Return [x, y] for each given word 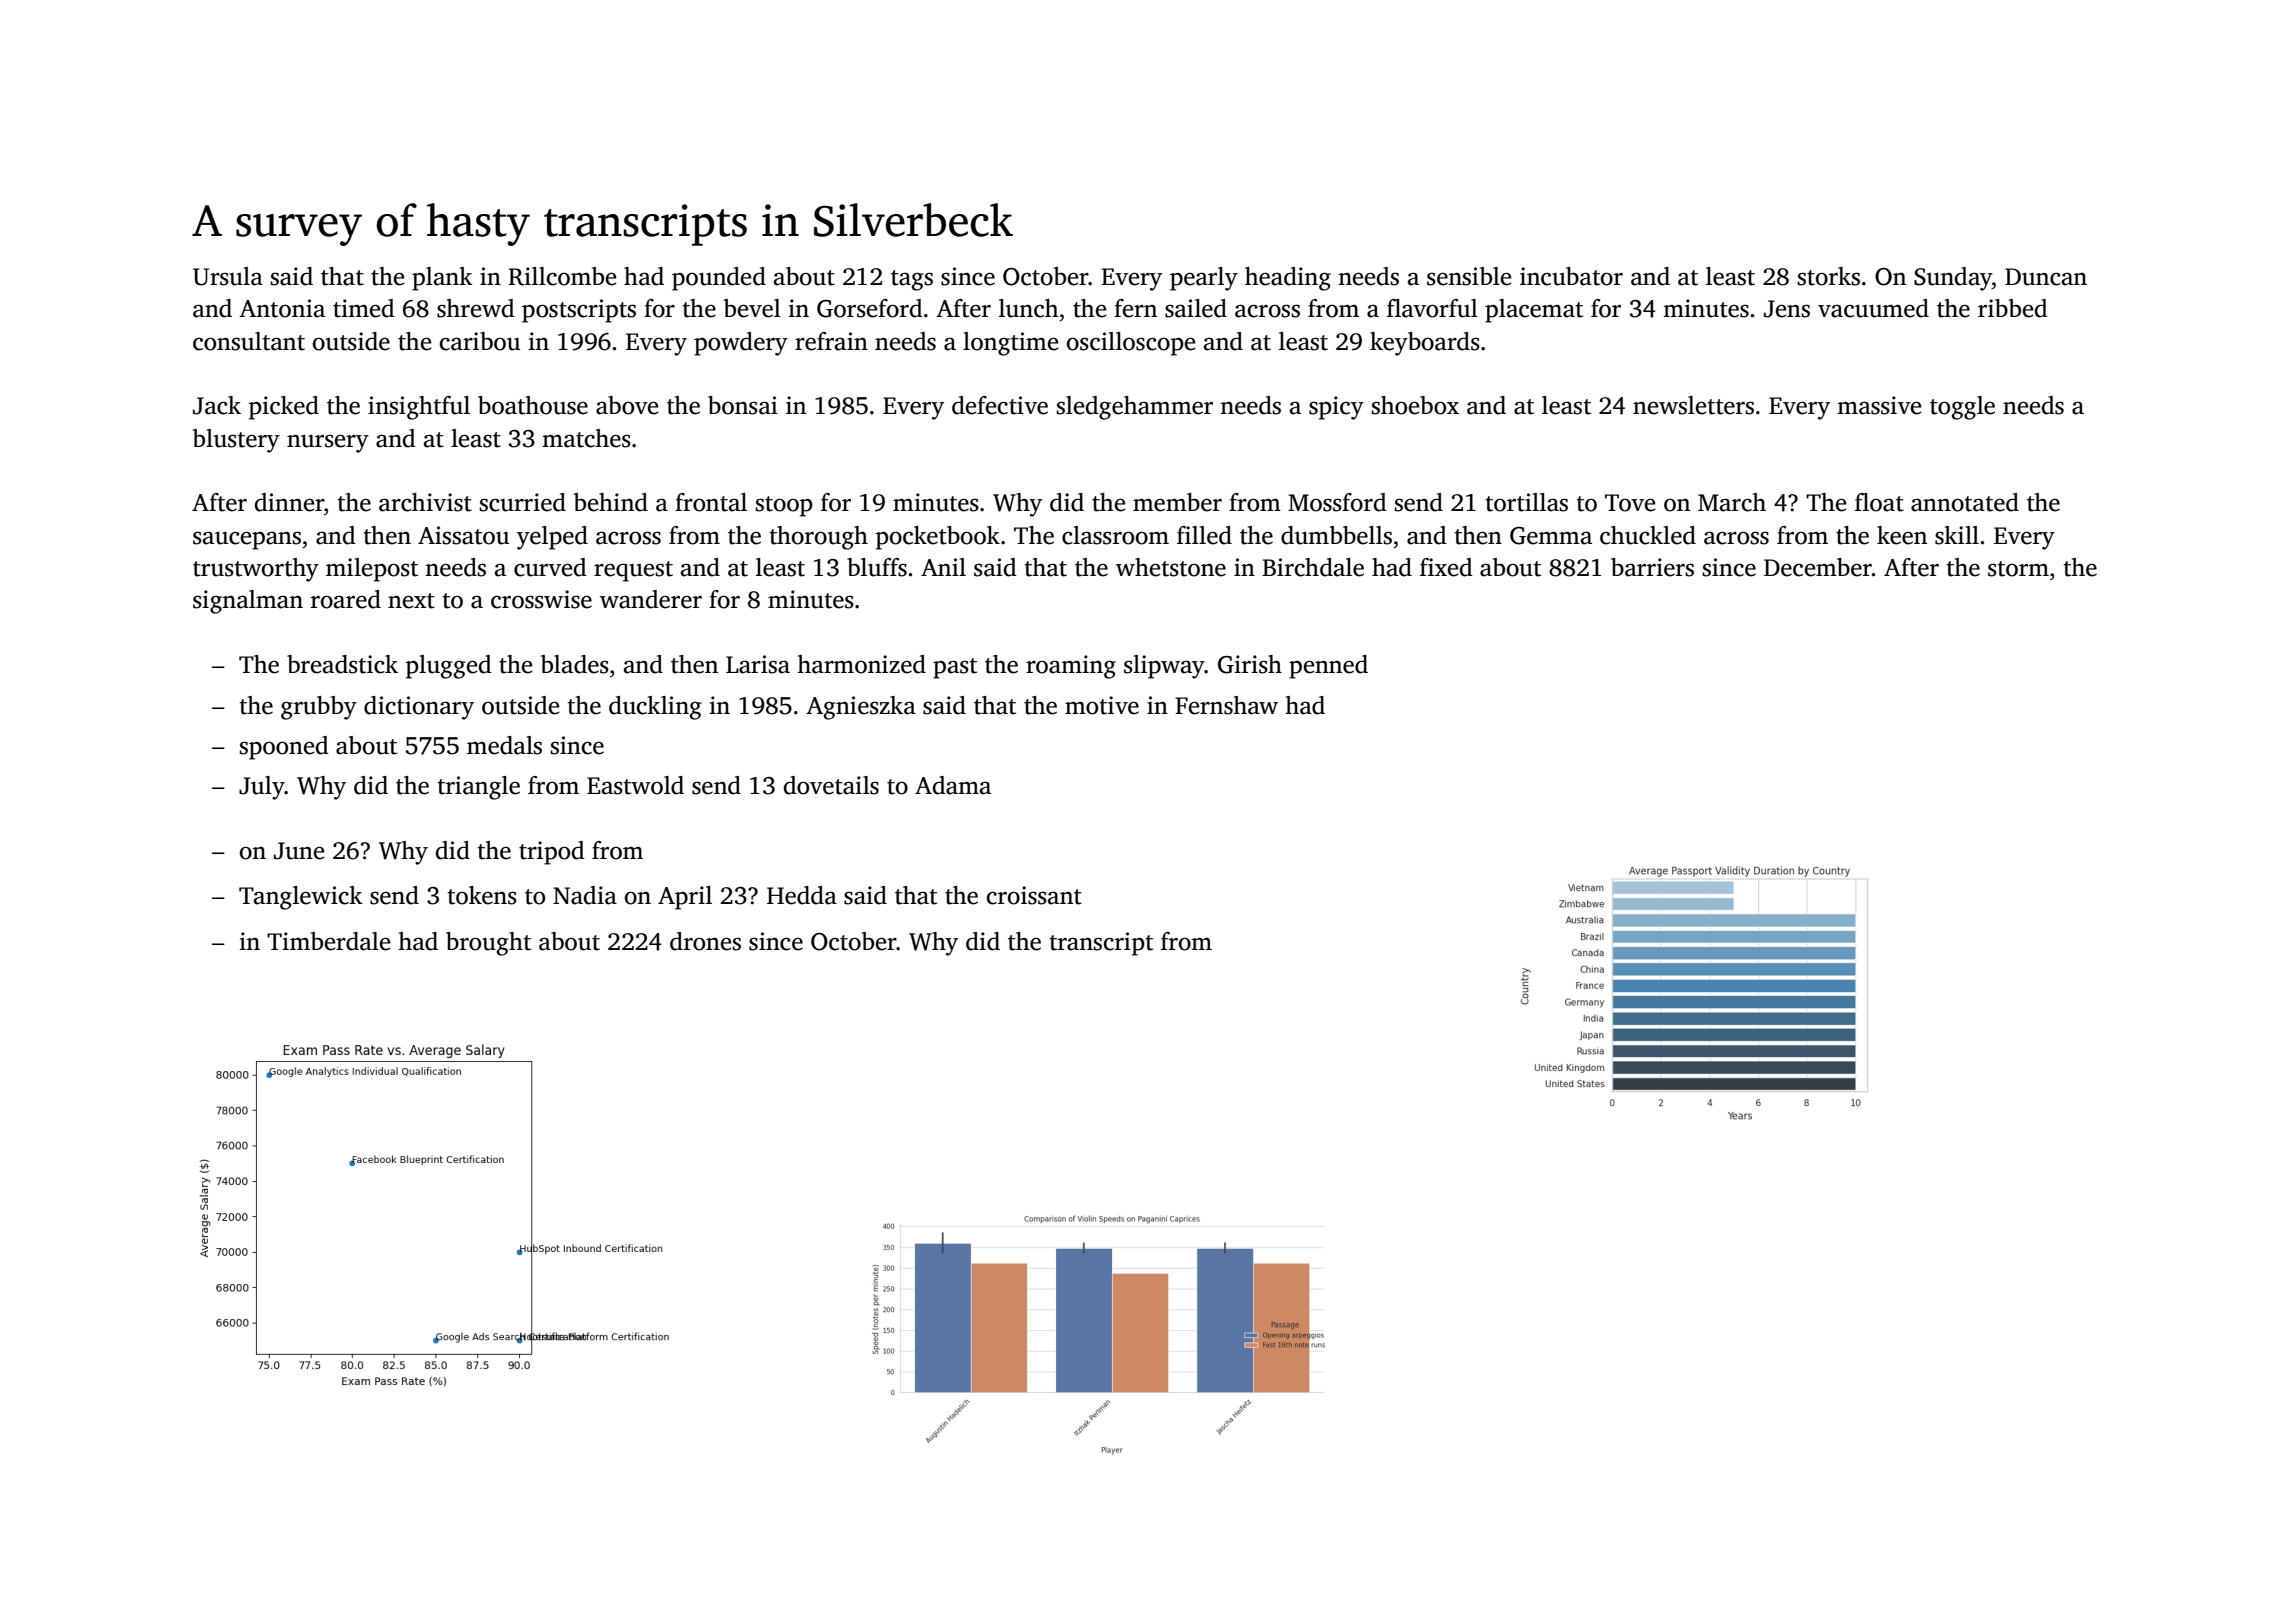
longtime [1010, 344]
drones [705, 941]
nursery [328, 443]
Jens [1787, 309]
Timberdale [328, 941]
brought [488, 944]
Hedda [802, 895]
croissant [1034, 895]
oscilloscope [1131, 344]
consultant [249, 341]
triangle [479, 788]
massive [1879, 405]
